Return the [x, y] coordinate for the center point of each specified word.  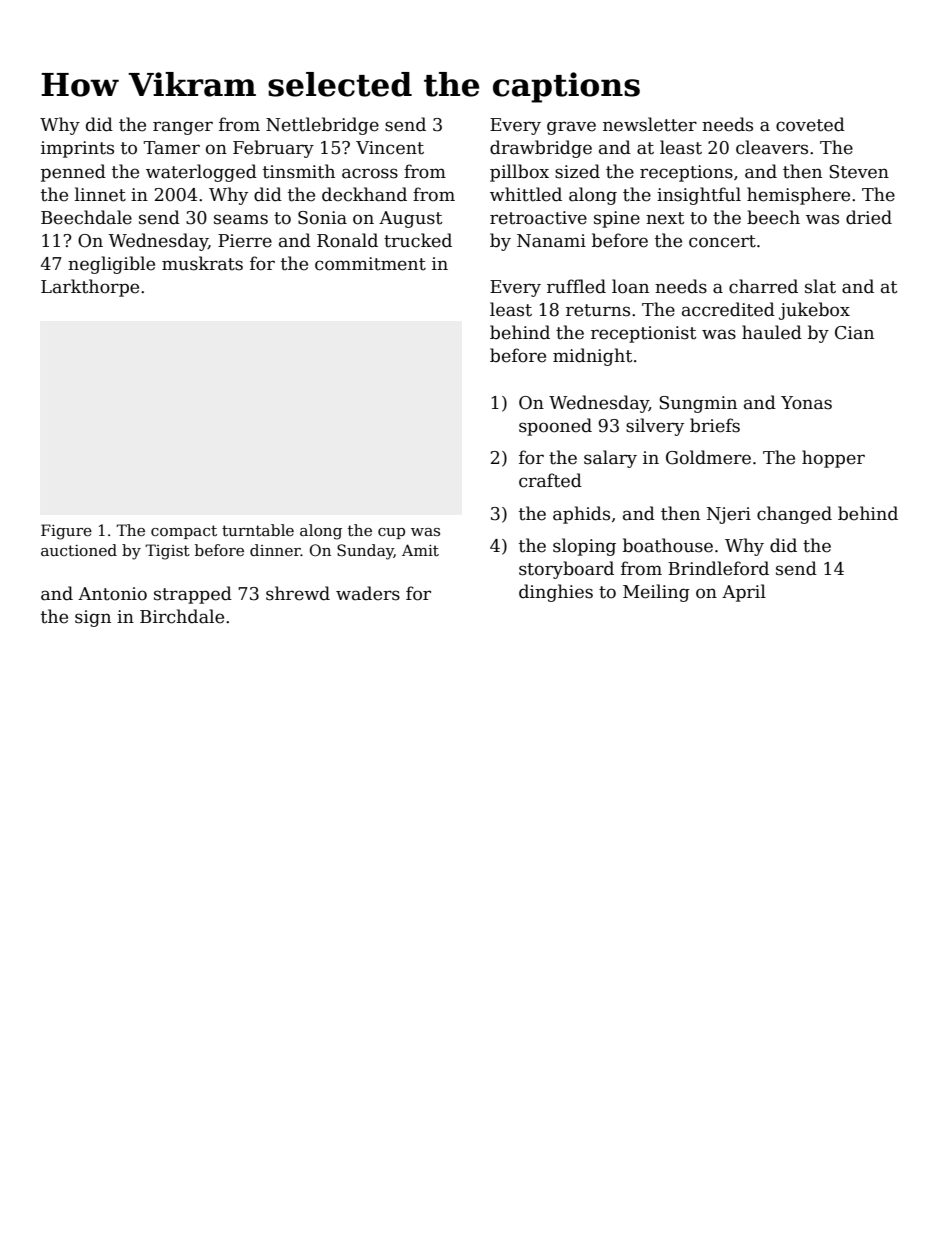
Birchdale [182, 616]
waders [368, 593]
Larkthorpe [90, 288]
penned [73, 173]
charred [763, 286]
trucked [418, 240]
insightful [699, 196]
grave [571, 128]
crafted [550, 480]
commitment [370, 264]
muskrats [202, 263]
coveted [810, 124]
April [744, 593]
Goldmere [708, 457]
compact [184, 532]
